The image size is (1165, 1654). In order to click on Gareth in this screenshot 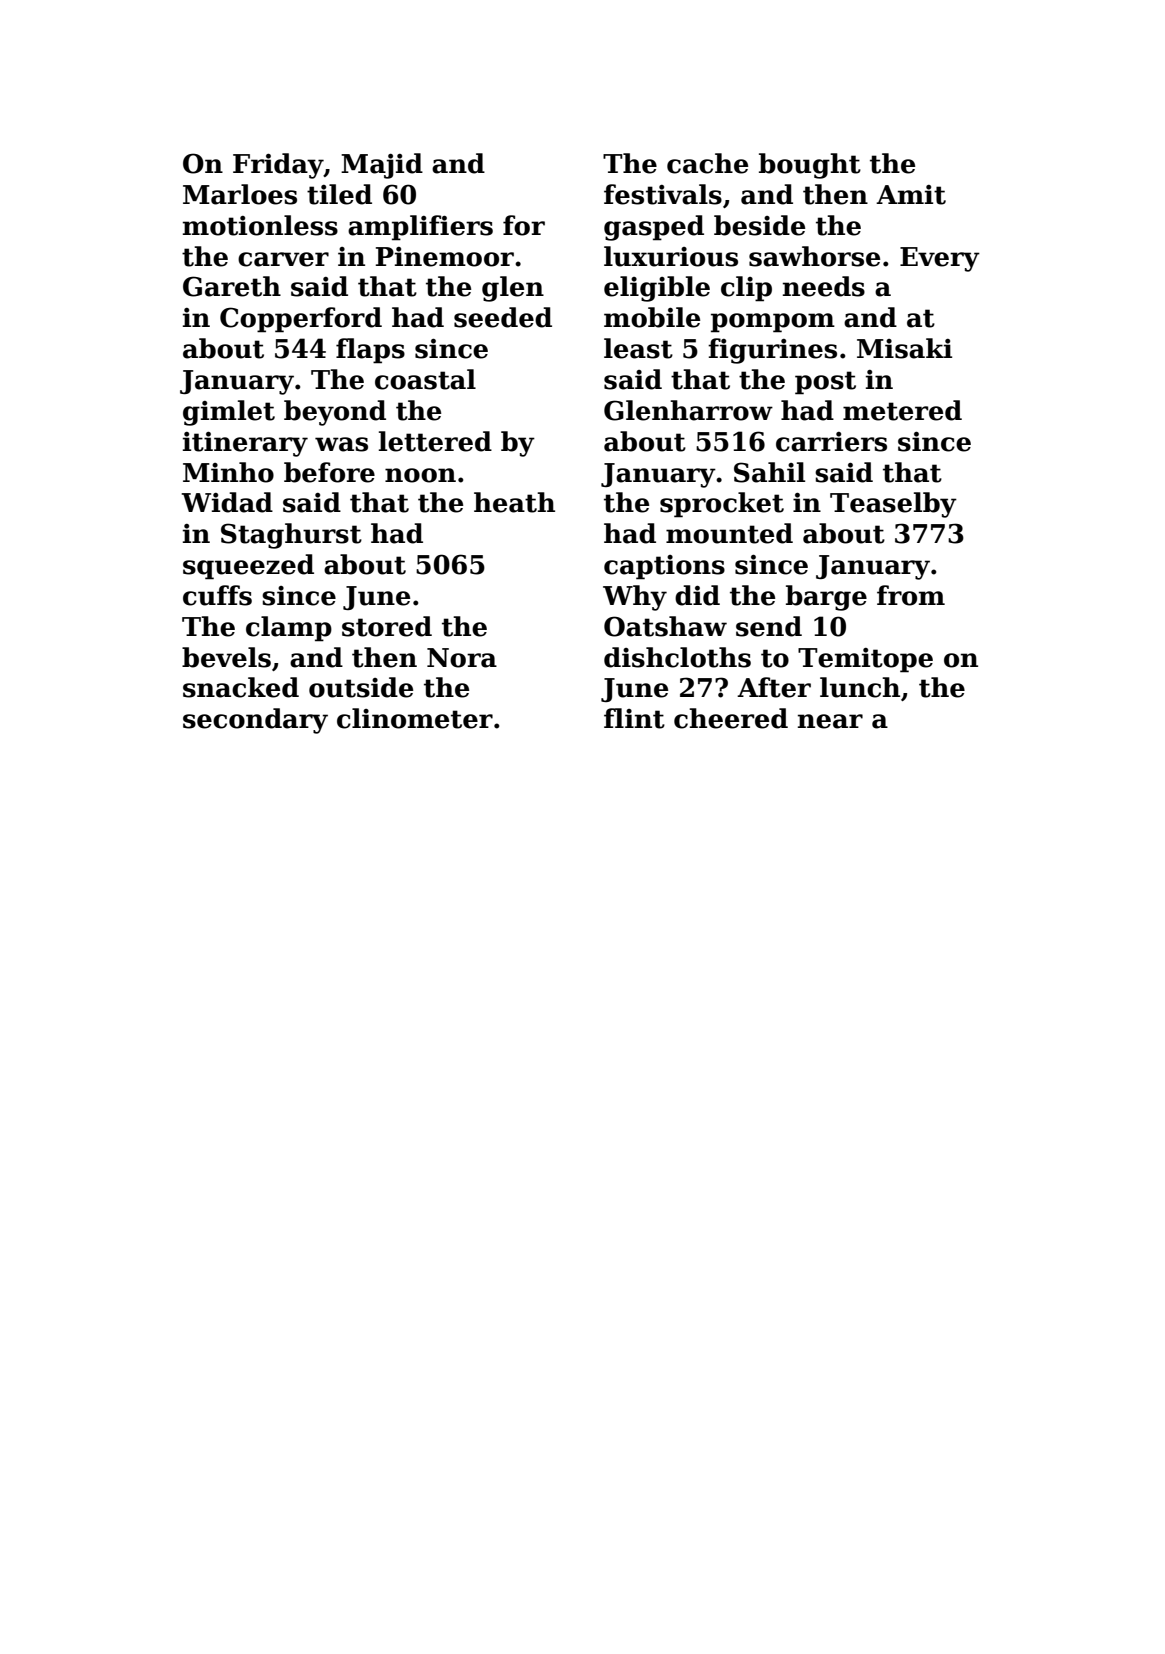, I will do `click(232, 286)`.
